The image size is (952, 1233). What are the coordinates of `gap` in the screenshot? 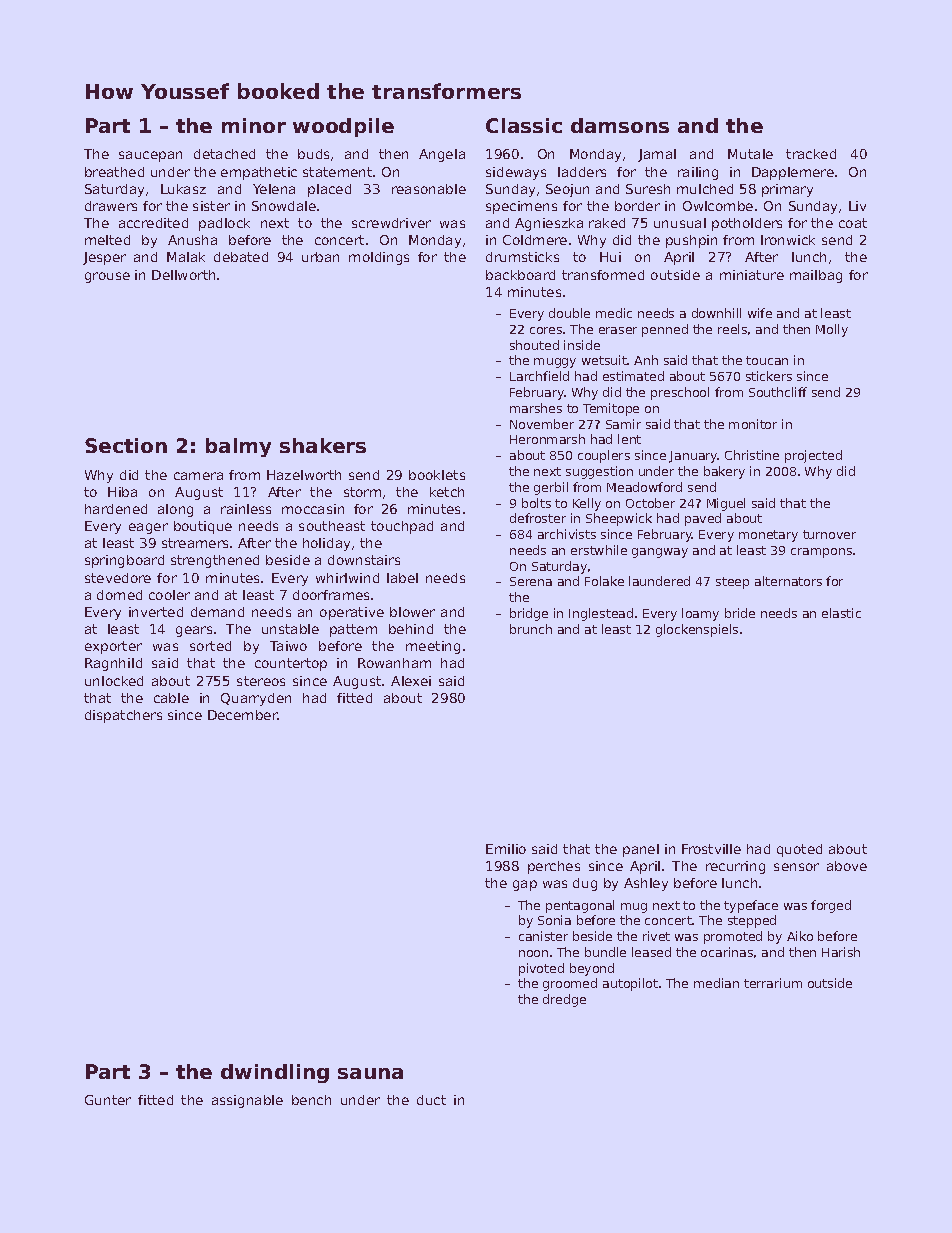 It's located at (525, 885).
